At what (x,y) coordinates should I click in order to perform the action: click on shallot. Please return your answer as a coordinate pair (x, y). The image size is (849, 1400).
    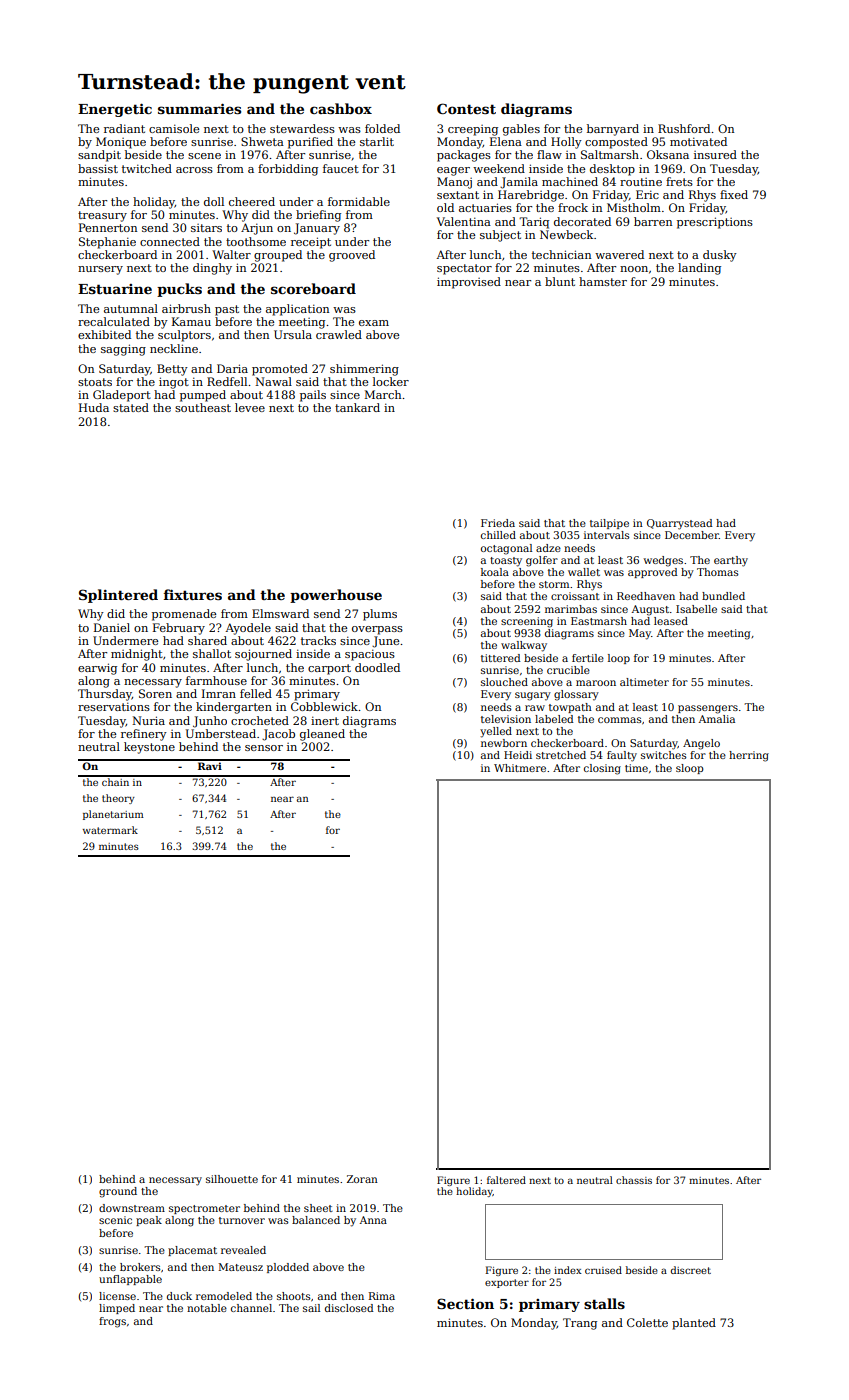
    Looking at the image, I should click on (212, 653).
